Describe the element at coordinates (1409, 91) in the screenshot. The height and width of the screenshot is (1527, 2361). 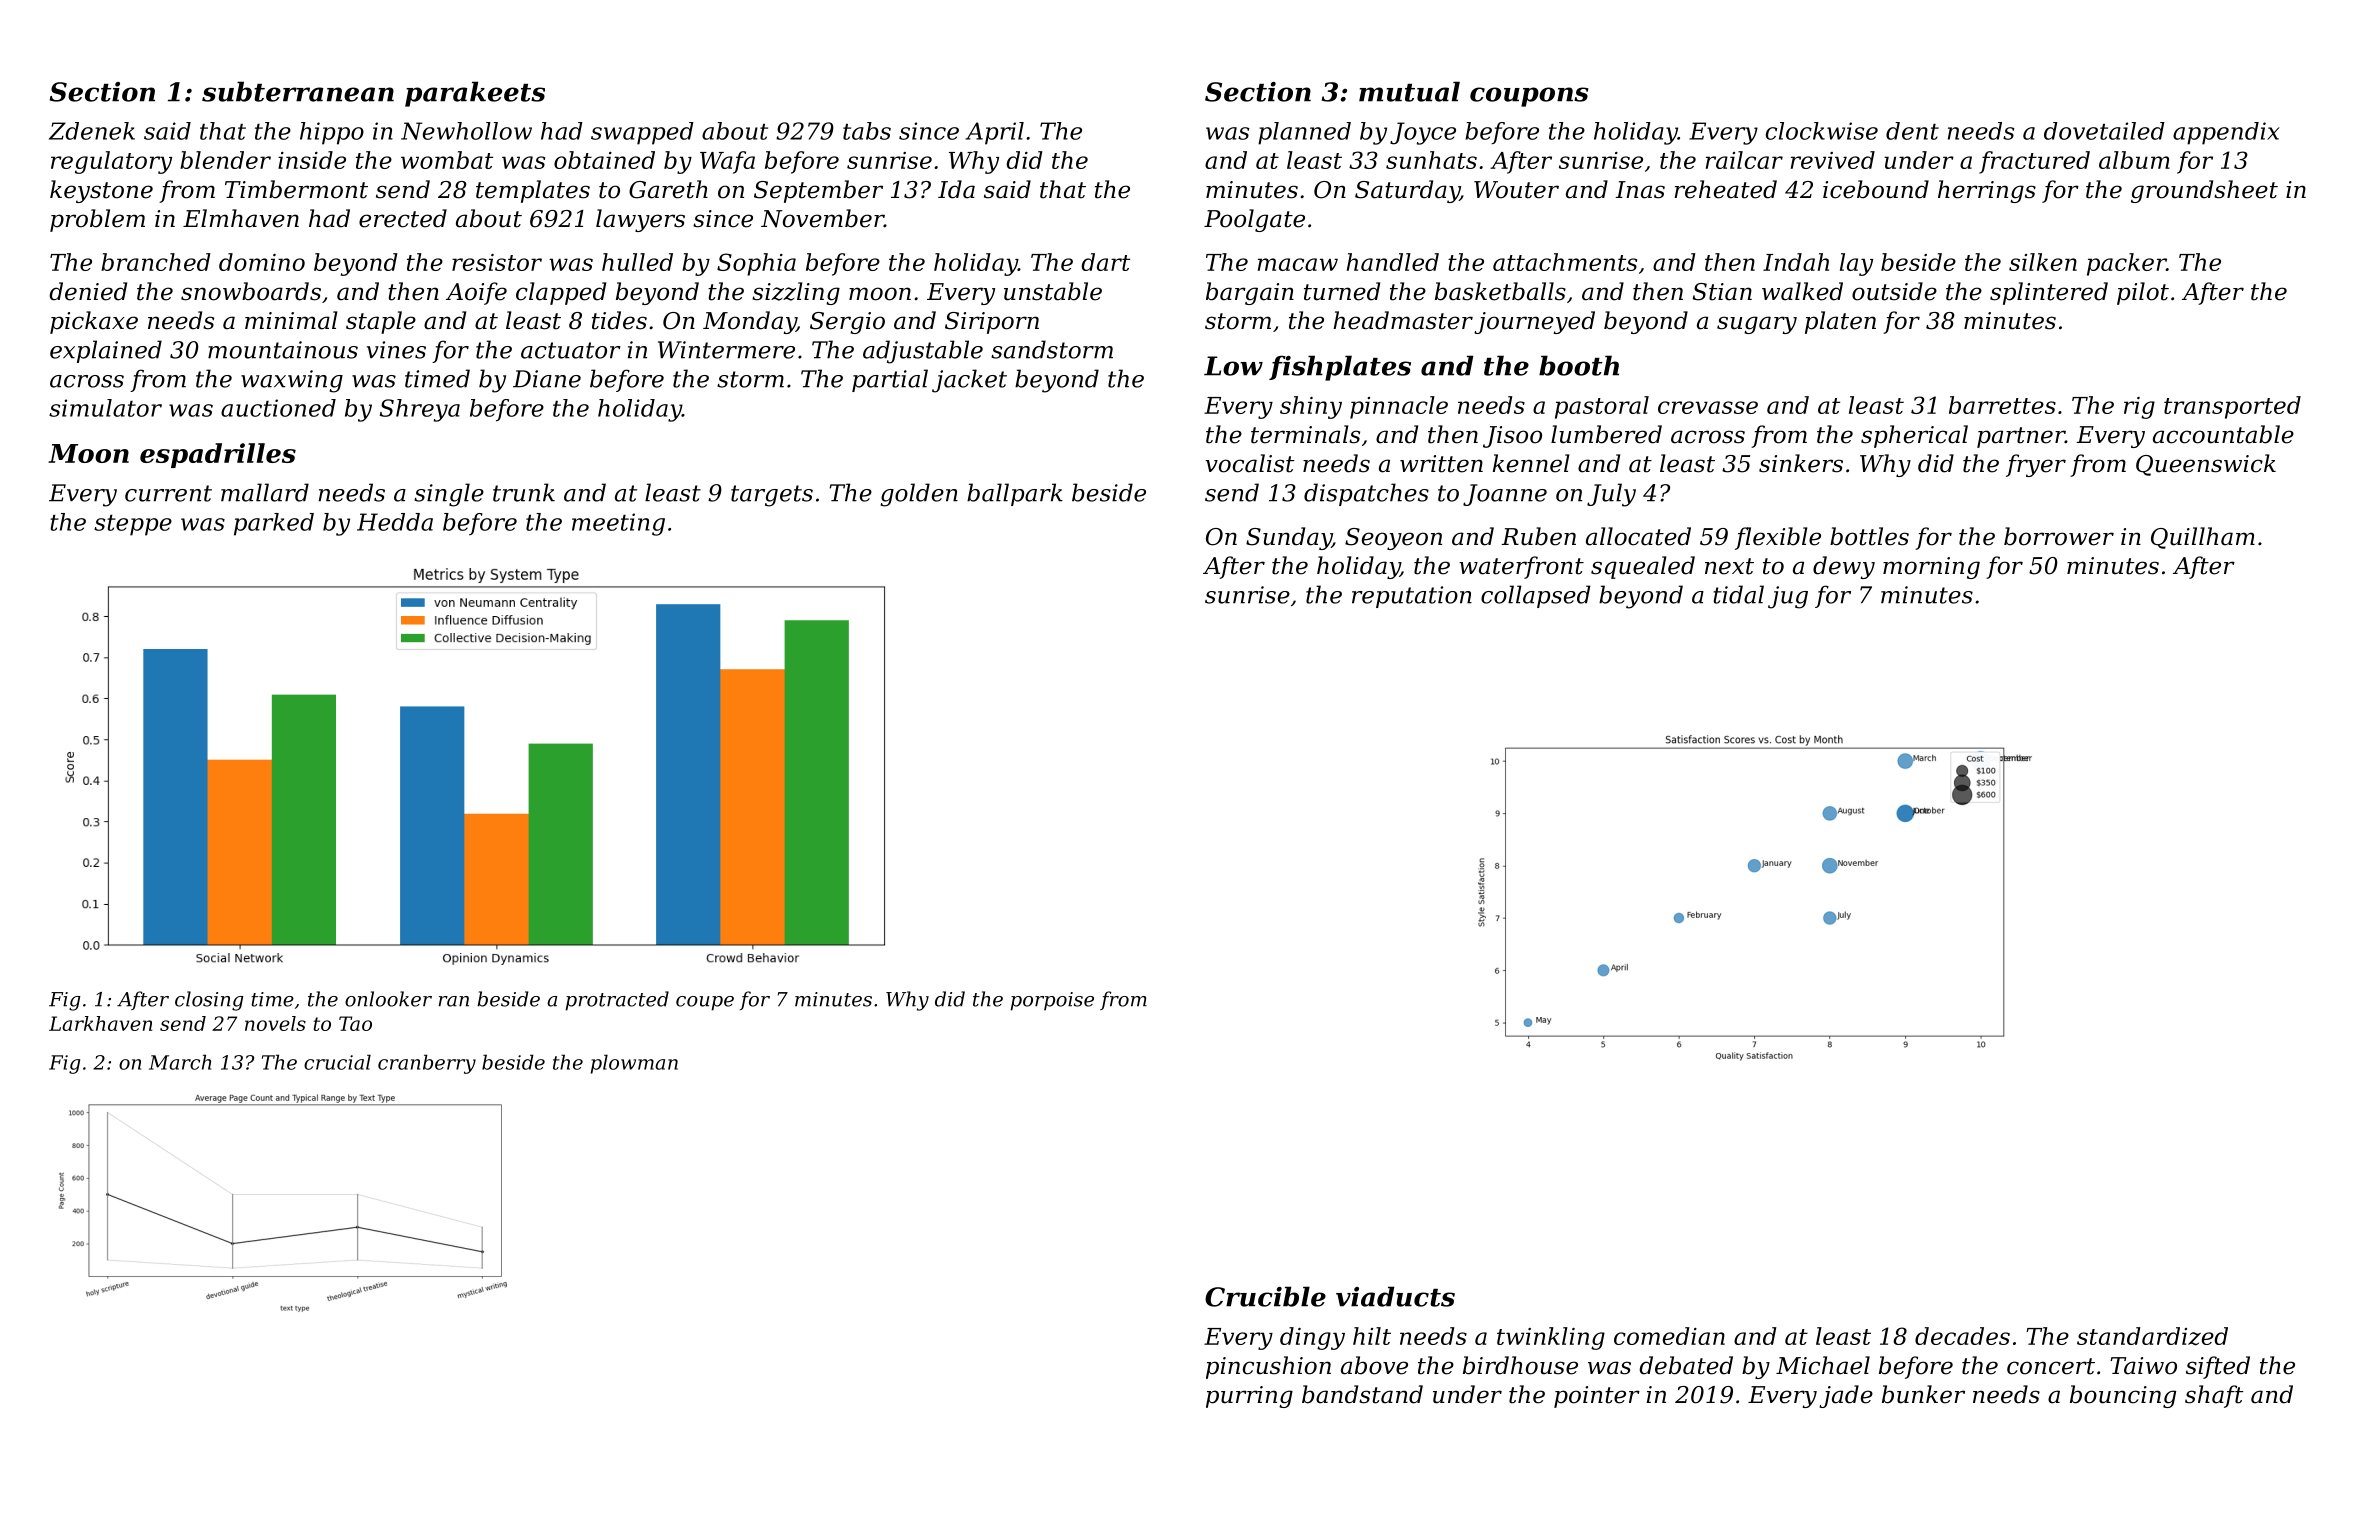
I see `mutual` at that location.
